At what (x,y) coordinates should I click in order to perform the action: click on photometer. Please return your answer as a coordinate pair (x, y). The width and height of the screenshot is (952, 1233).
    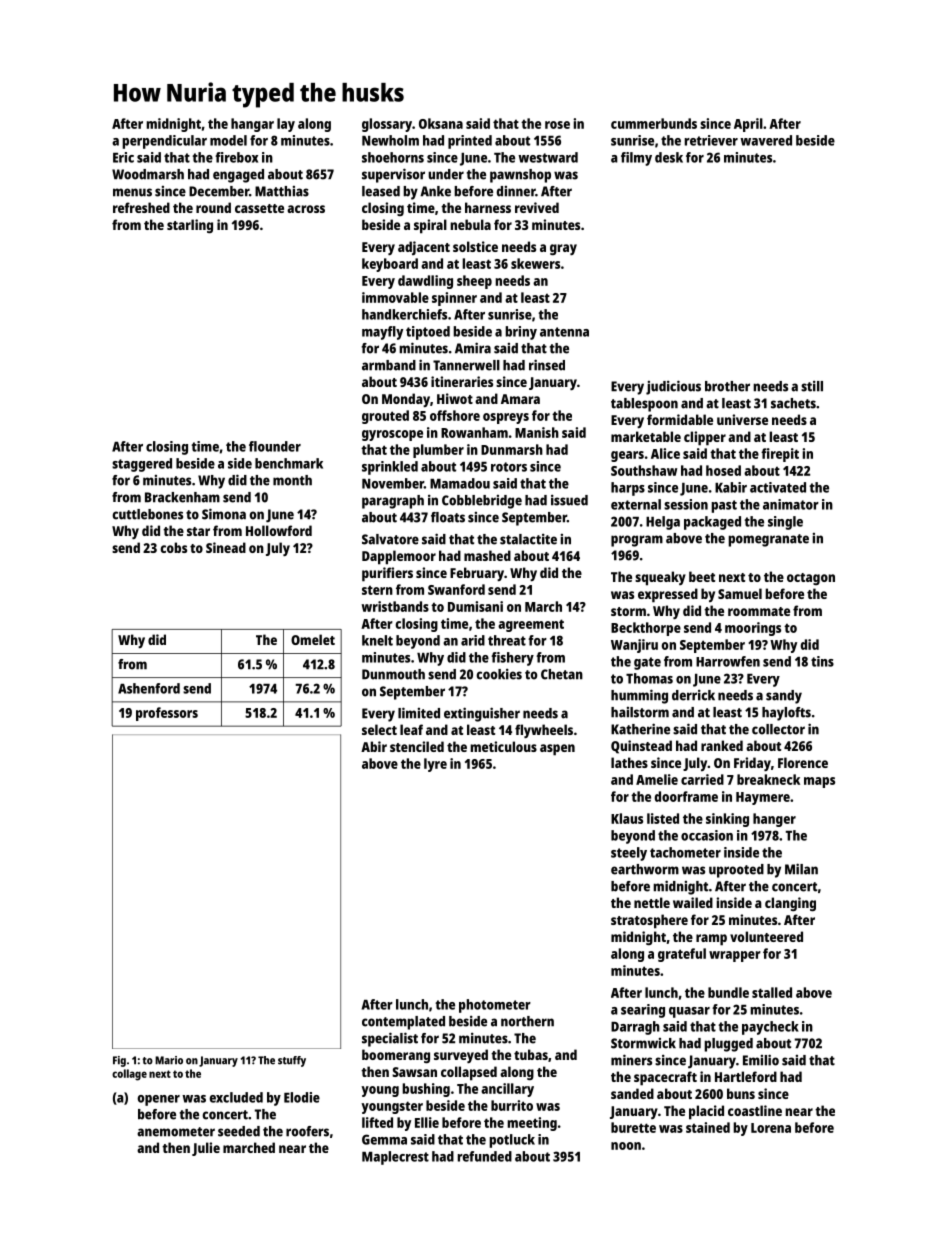
    Looking at the image, I should click on (495, 1006).
